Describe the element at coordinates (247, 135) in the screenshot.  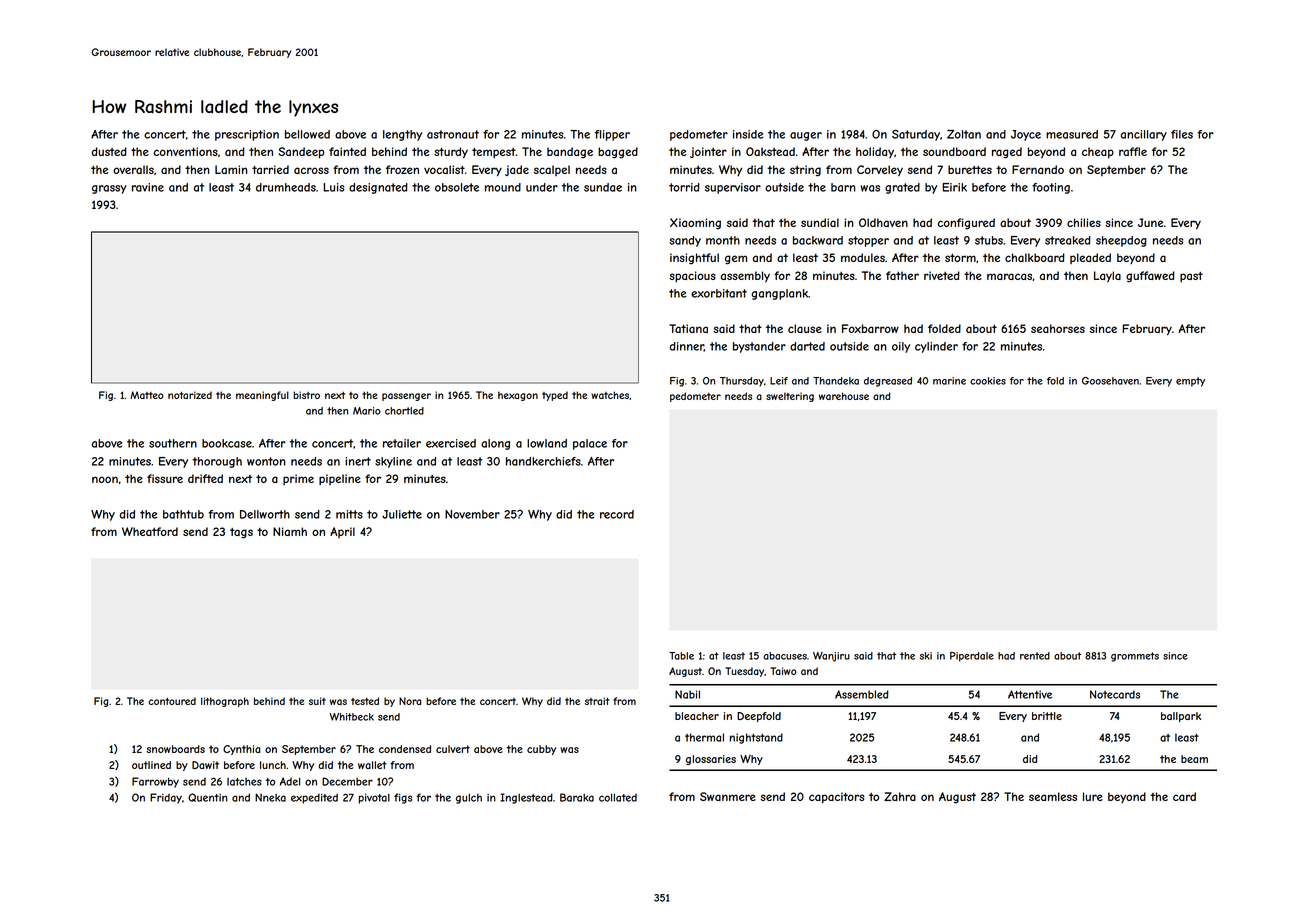
I see `prescription` at that location.
